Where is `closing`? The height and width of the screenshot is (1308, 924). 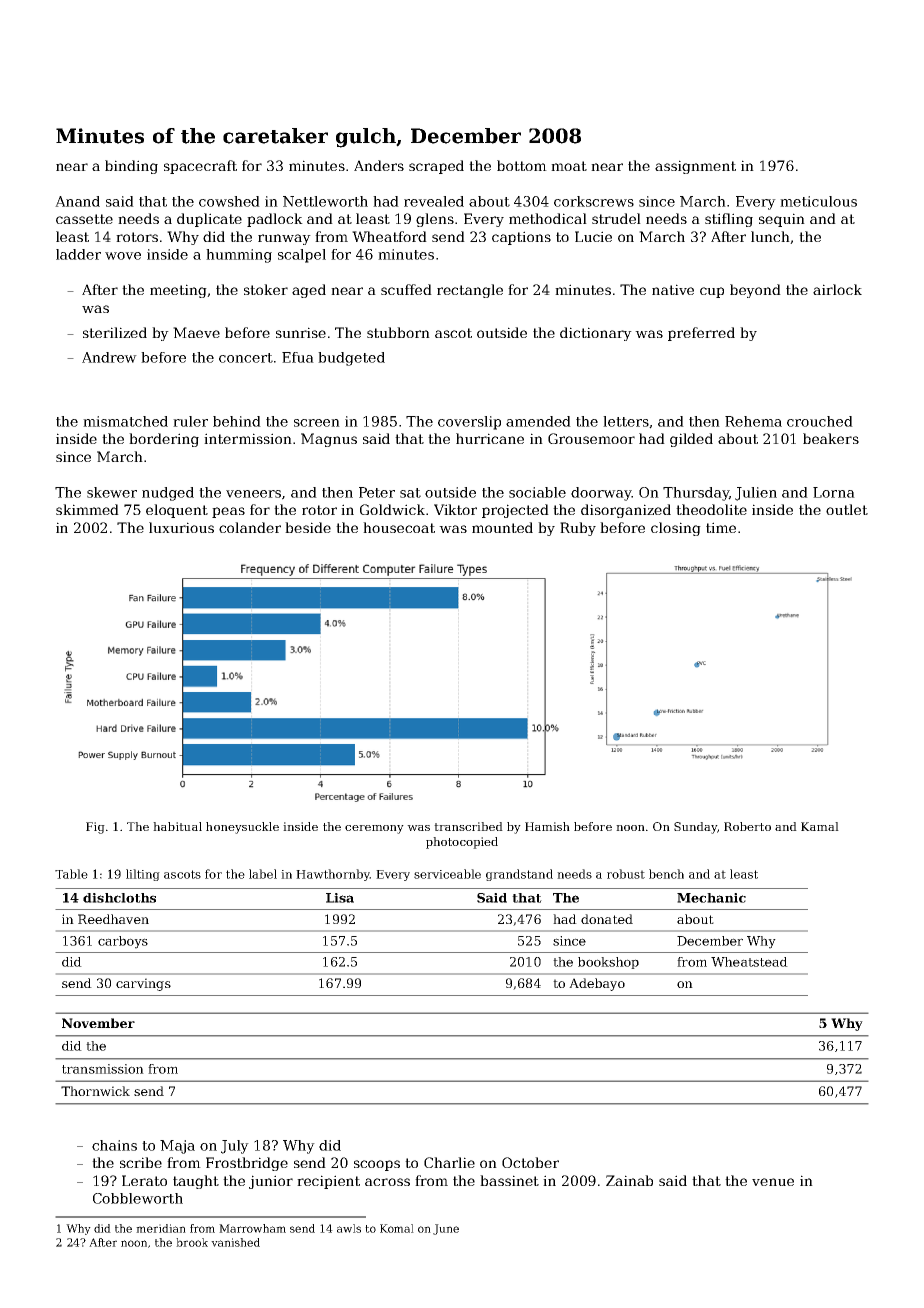 closing is located at coordinates (676, 529).
